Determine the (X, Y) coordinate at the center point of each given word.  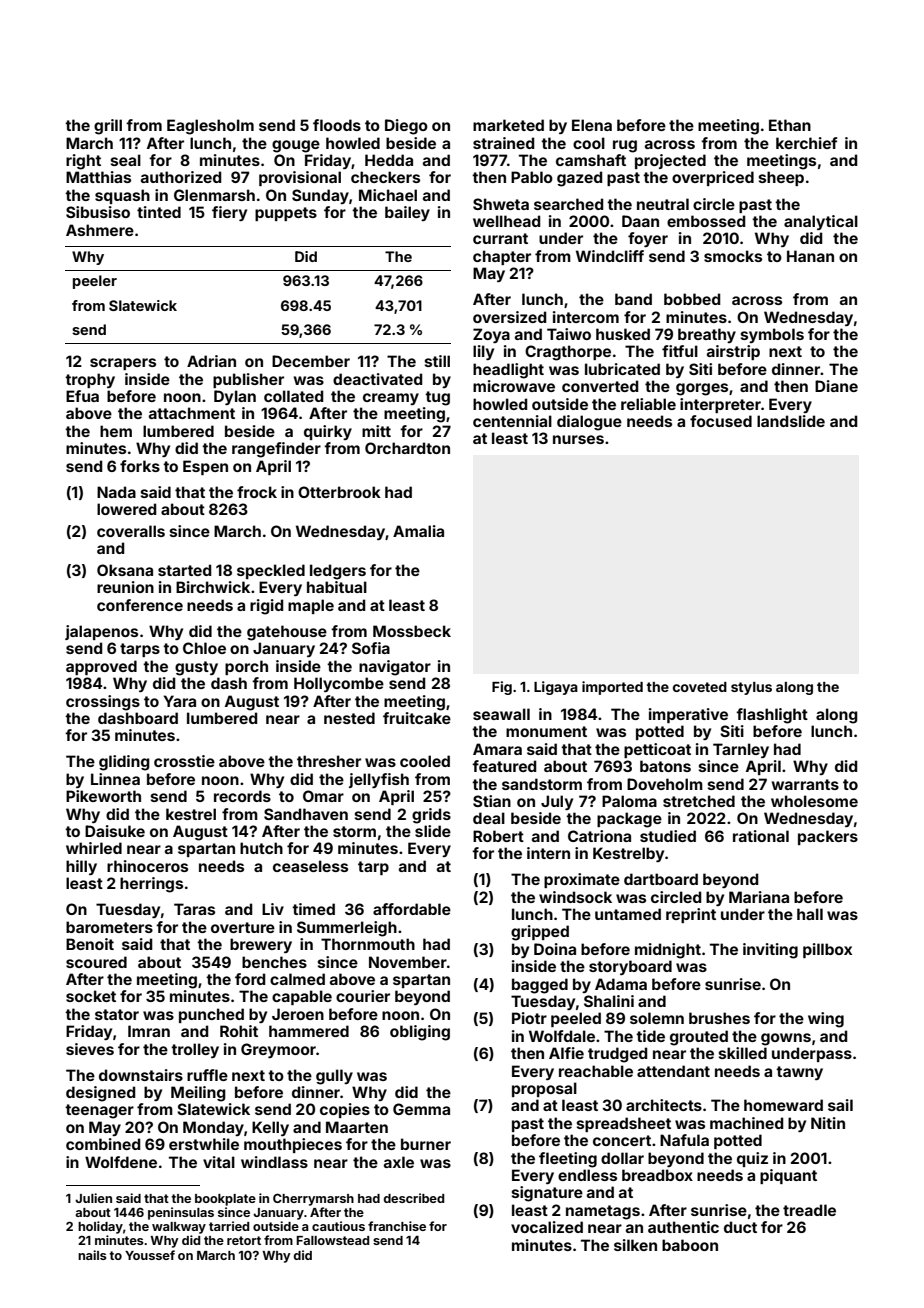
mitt (376, 431)
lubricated (622, 369)
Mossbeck (412, 631)
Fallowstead (332, 1240)
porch (246, 667)
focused (721, 421)
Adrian (211, 361)
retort (244, 1240)
